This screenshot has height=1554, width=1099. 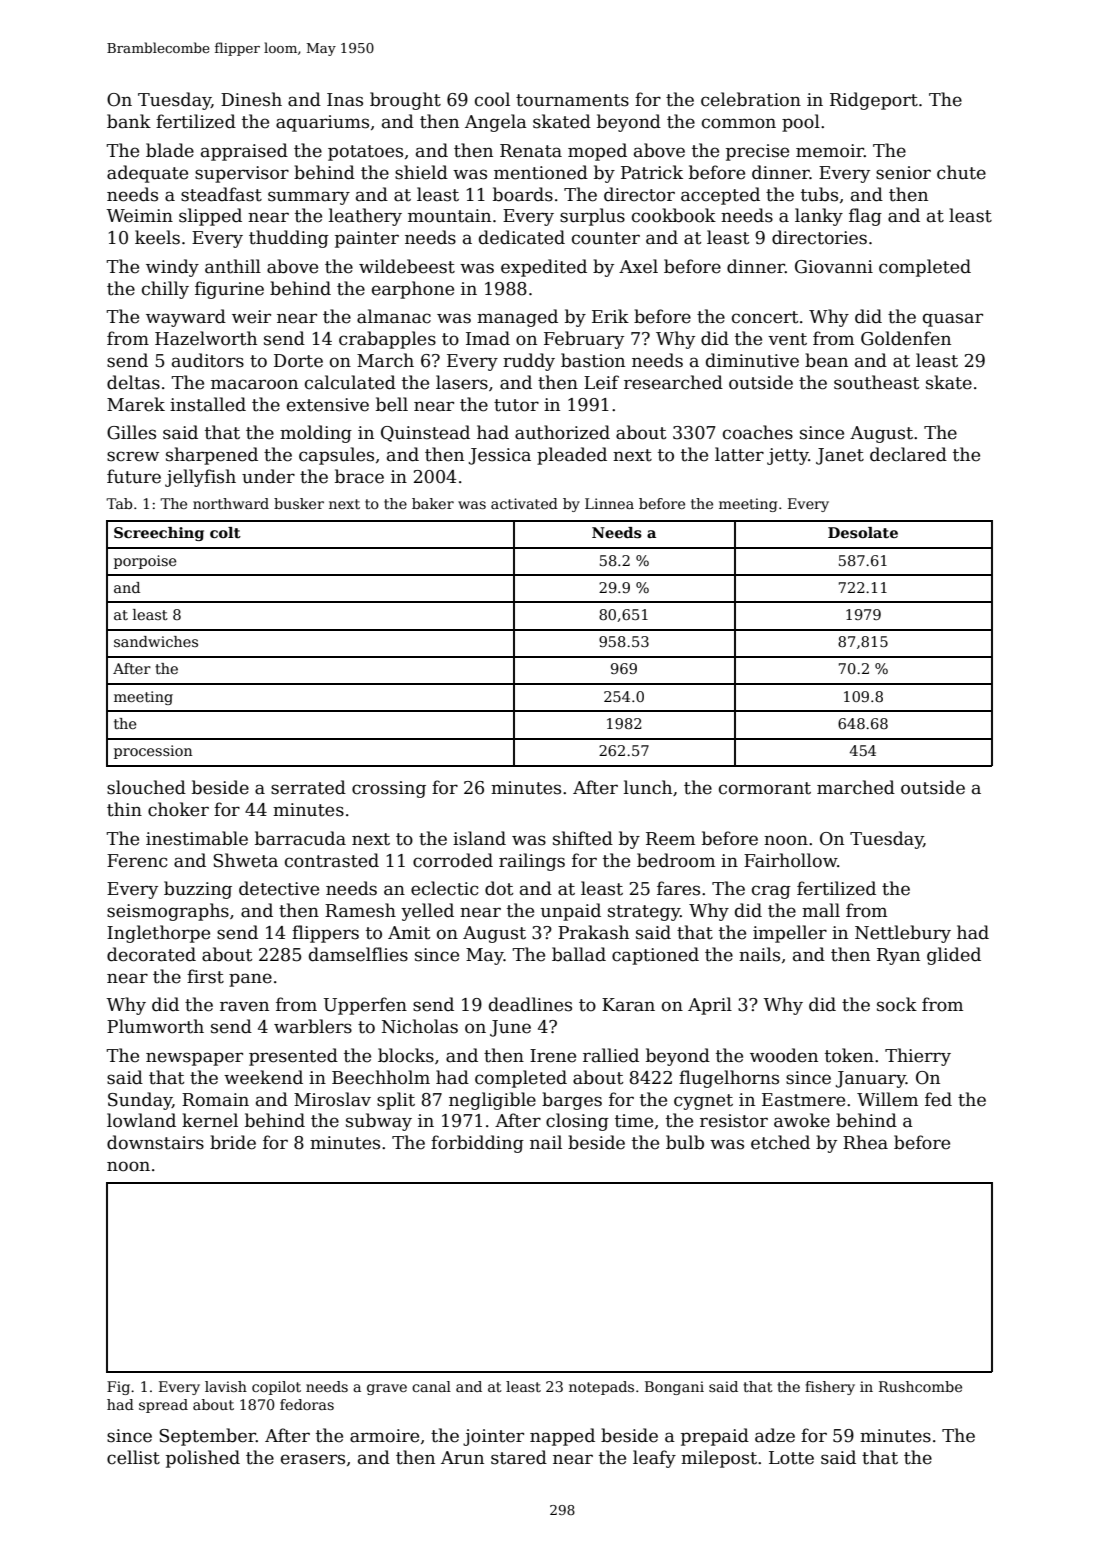 I want to click on Desolate, so click(x=863, y=533).
